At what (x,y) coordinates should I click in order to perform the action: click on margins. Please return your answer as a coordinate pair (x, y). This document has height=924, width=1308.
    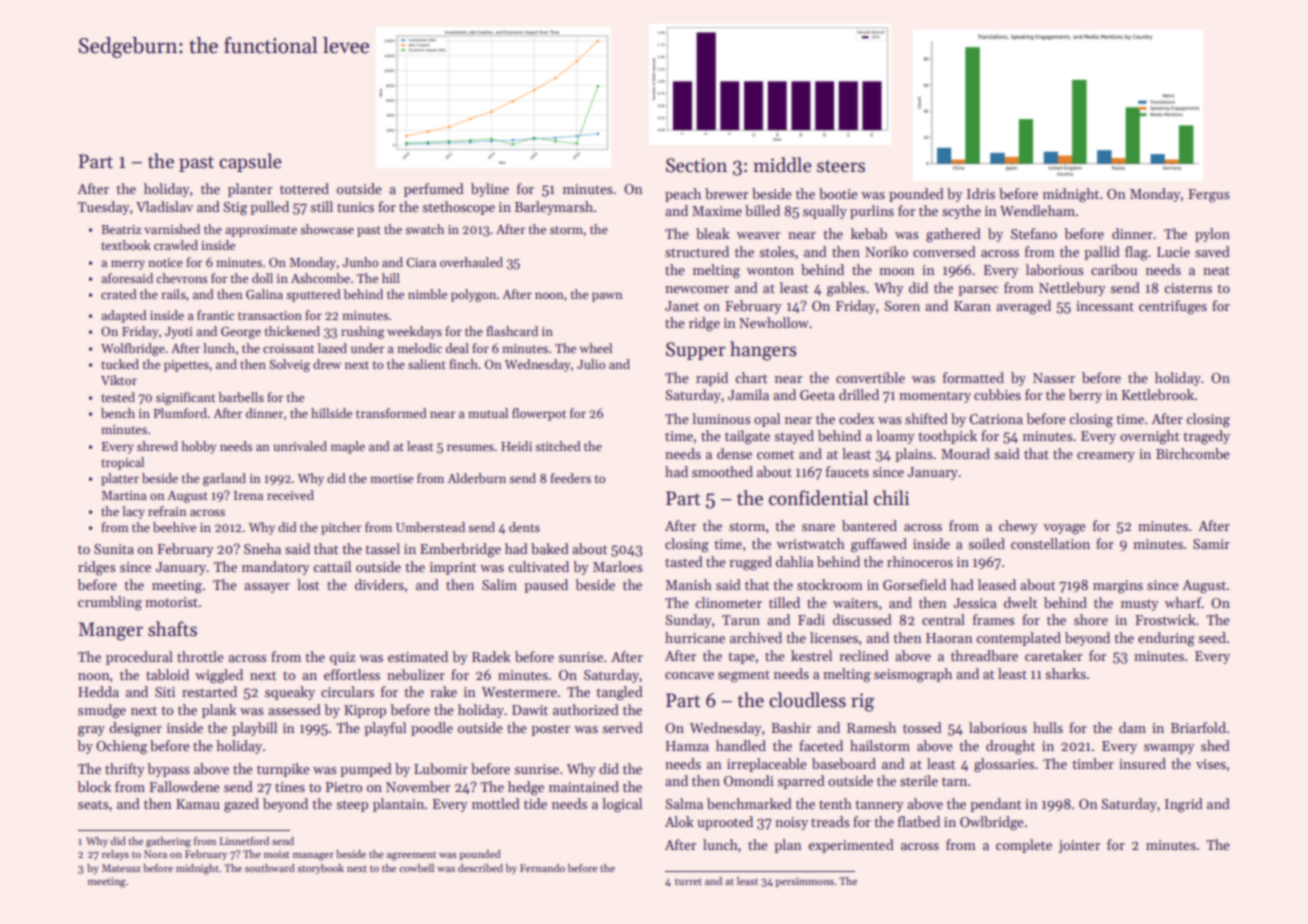
    Looking at the image, I should click on (1118, 587).
